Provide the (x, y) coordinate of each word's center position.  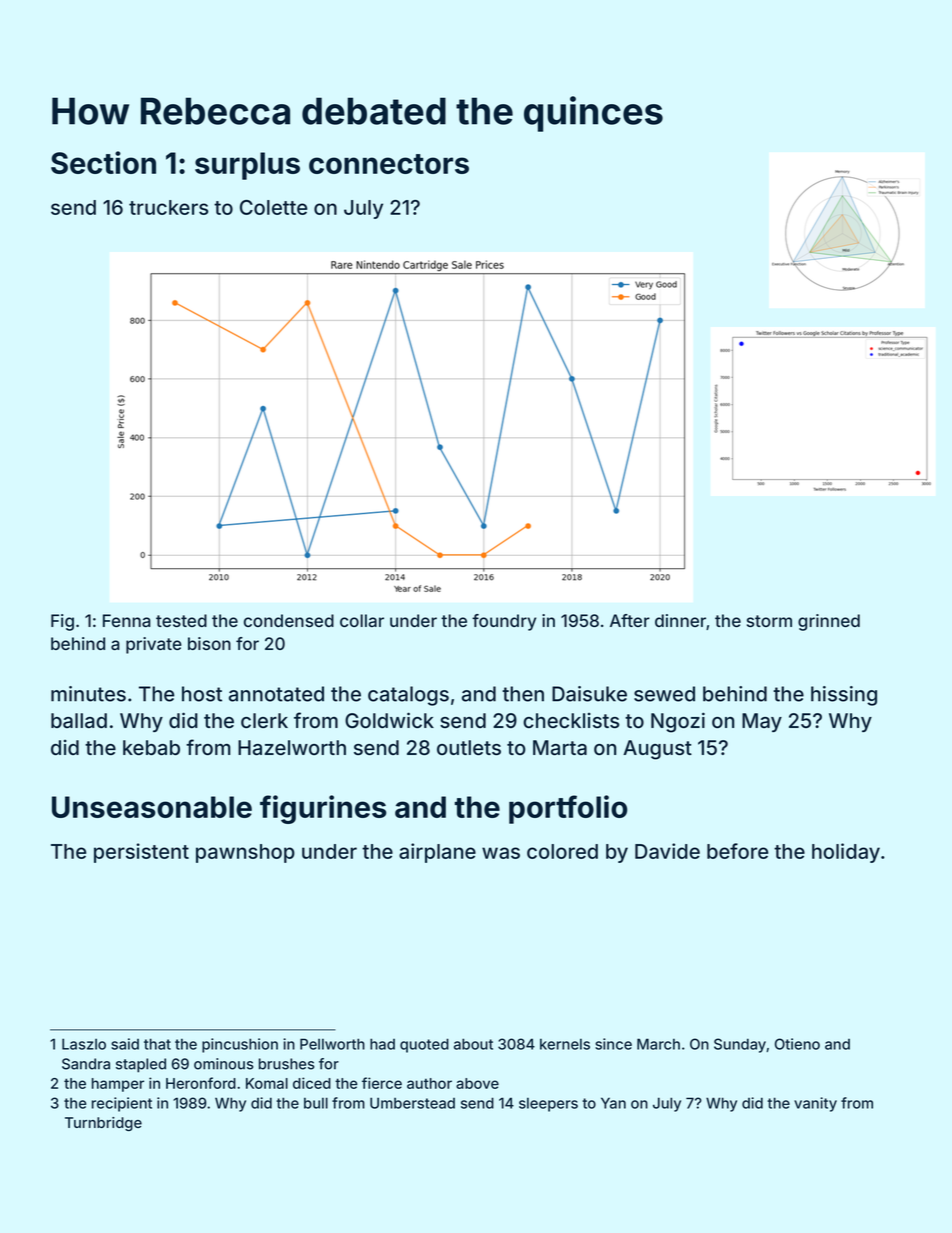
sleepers (548, 1105)
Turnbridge (103, 1124)
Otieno (797, 1044)
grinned (829, 622)
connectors (389, 164)
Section (103, 162)
